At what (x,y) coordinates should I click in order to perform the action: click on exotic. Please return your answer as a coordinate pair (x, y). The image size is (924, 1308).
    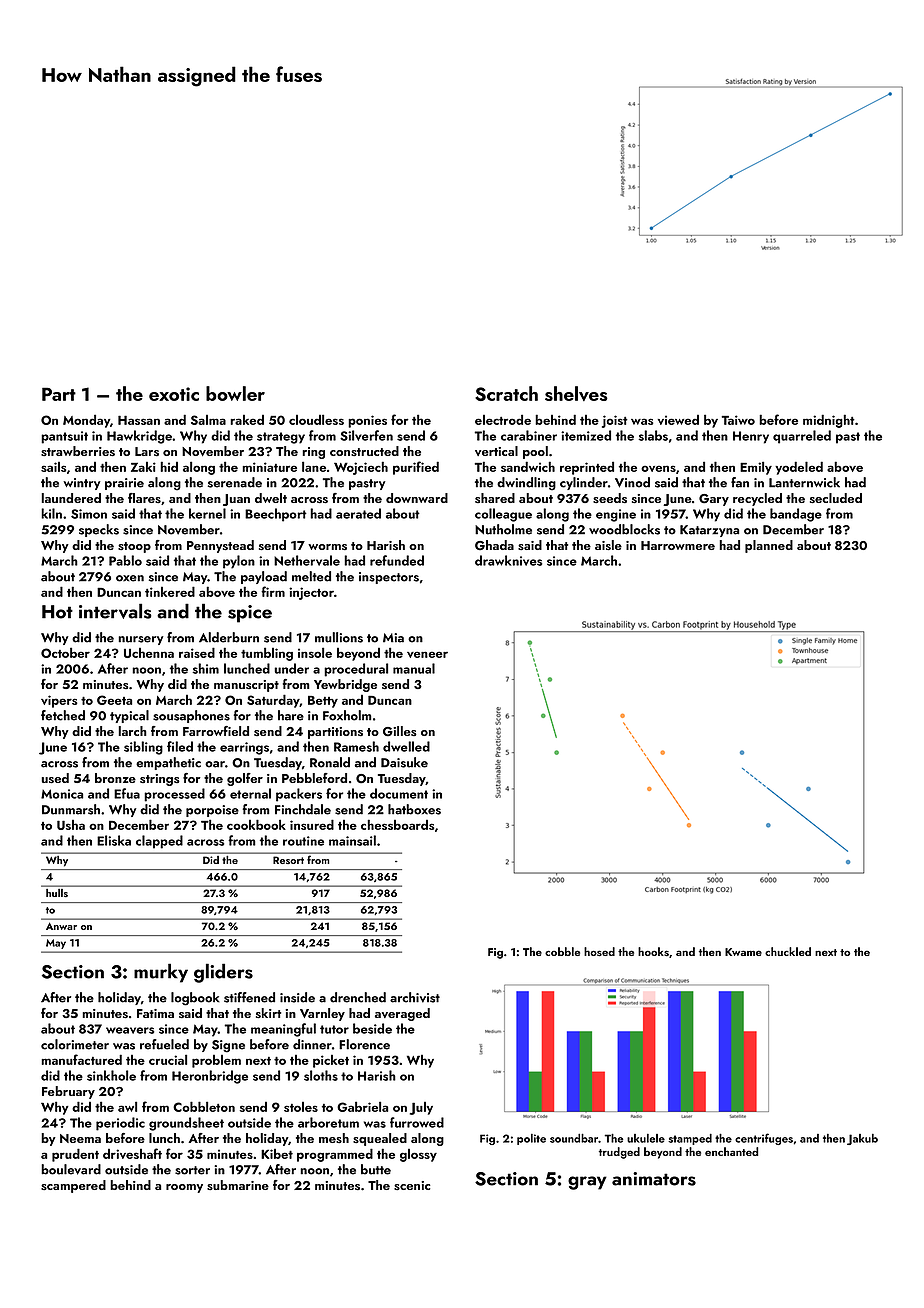
    Looking at the image, I should click on (174, 394).
